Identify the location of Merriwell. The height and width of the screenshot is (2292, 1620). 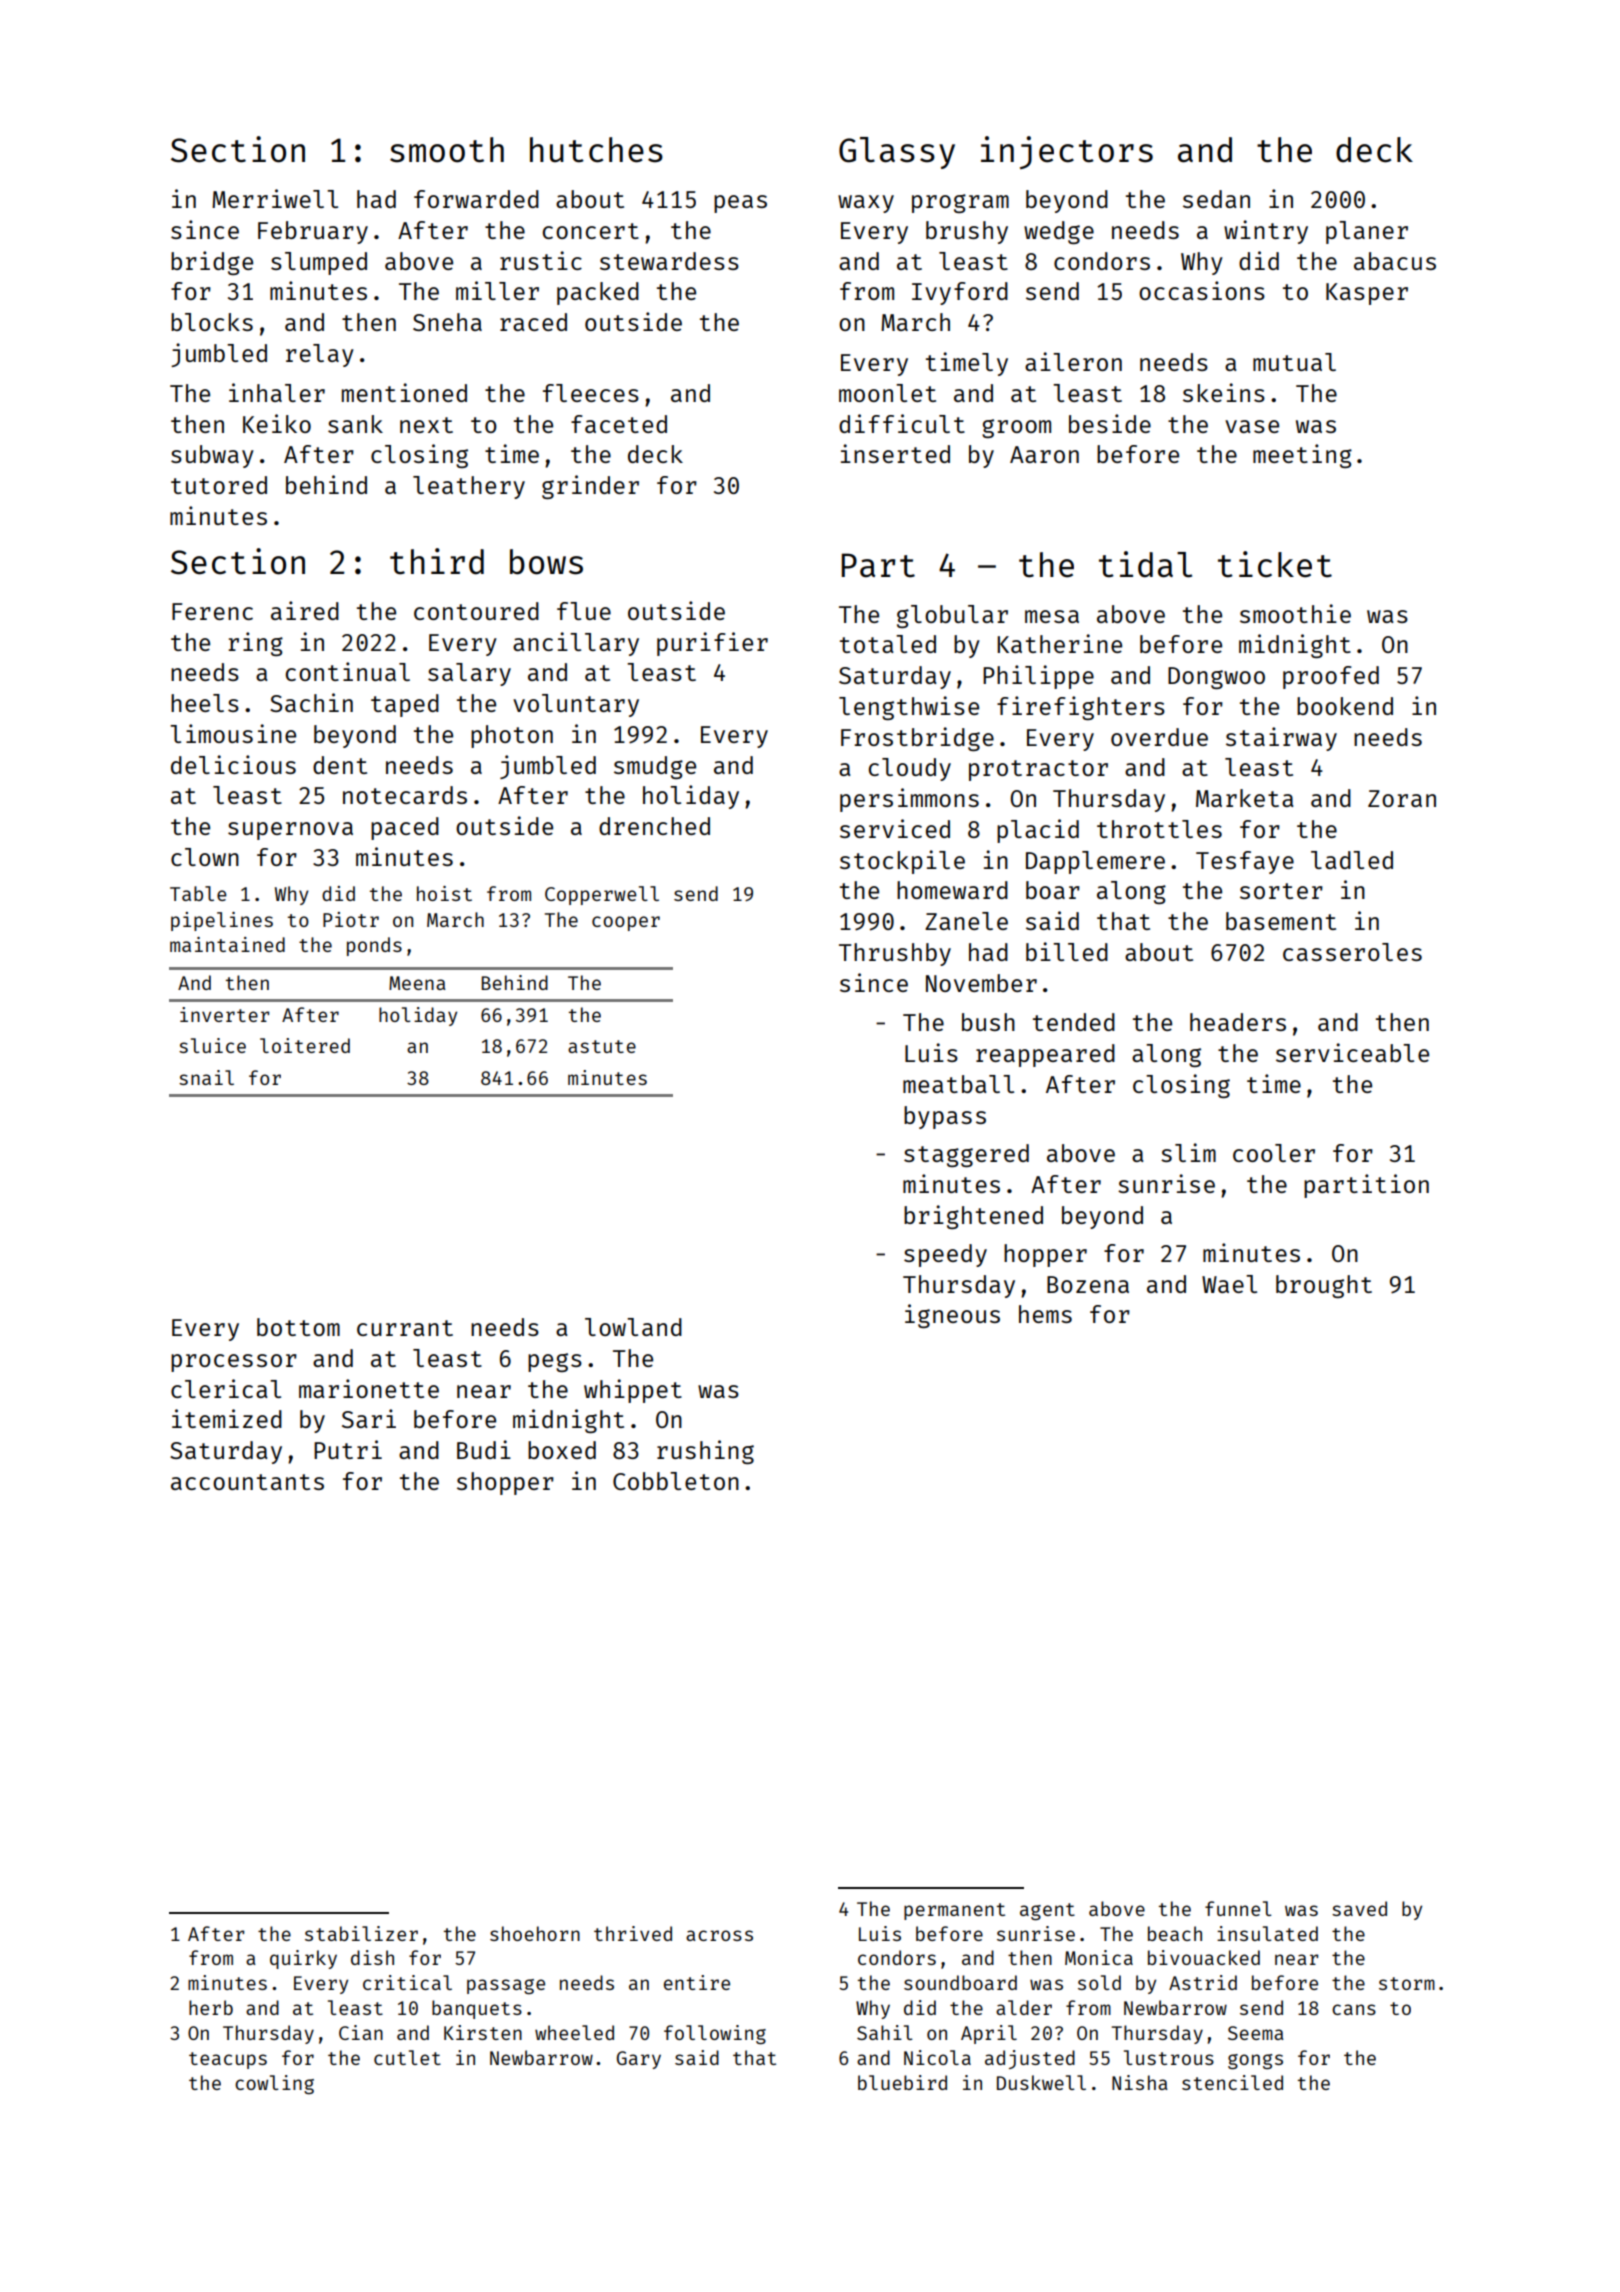
(275, 198).
